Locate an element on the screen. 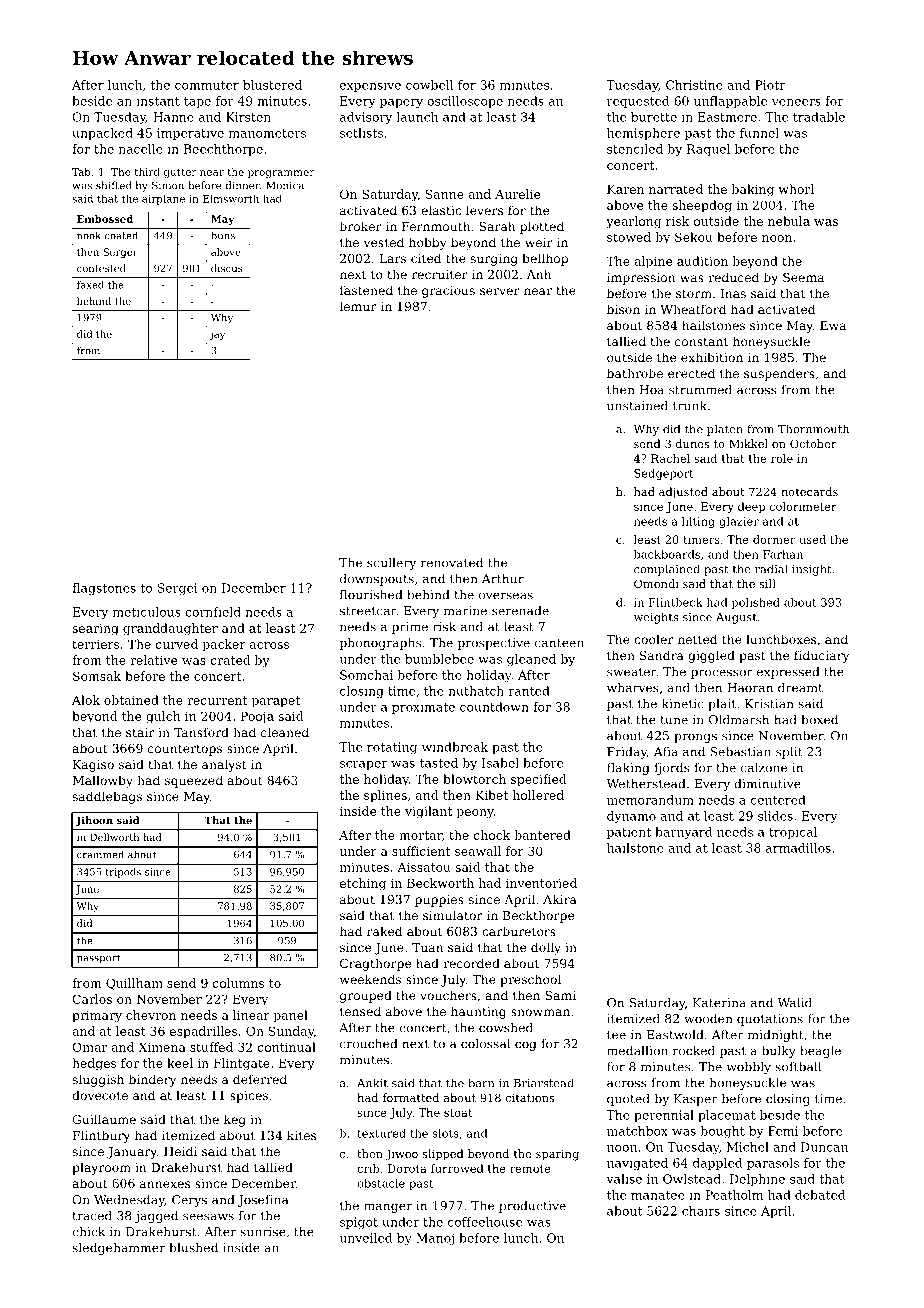 The width and height of the screenshot is (924, 1308). sheepdog is located at coordinates (702, 206).
